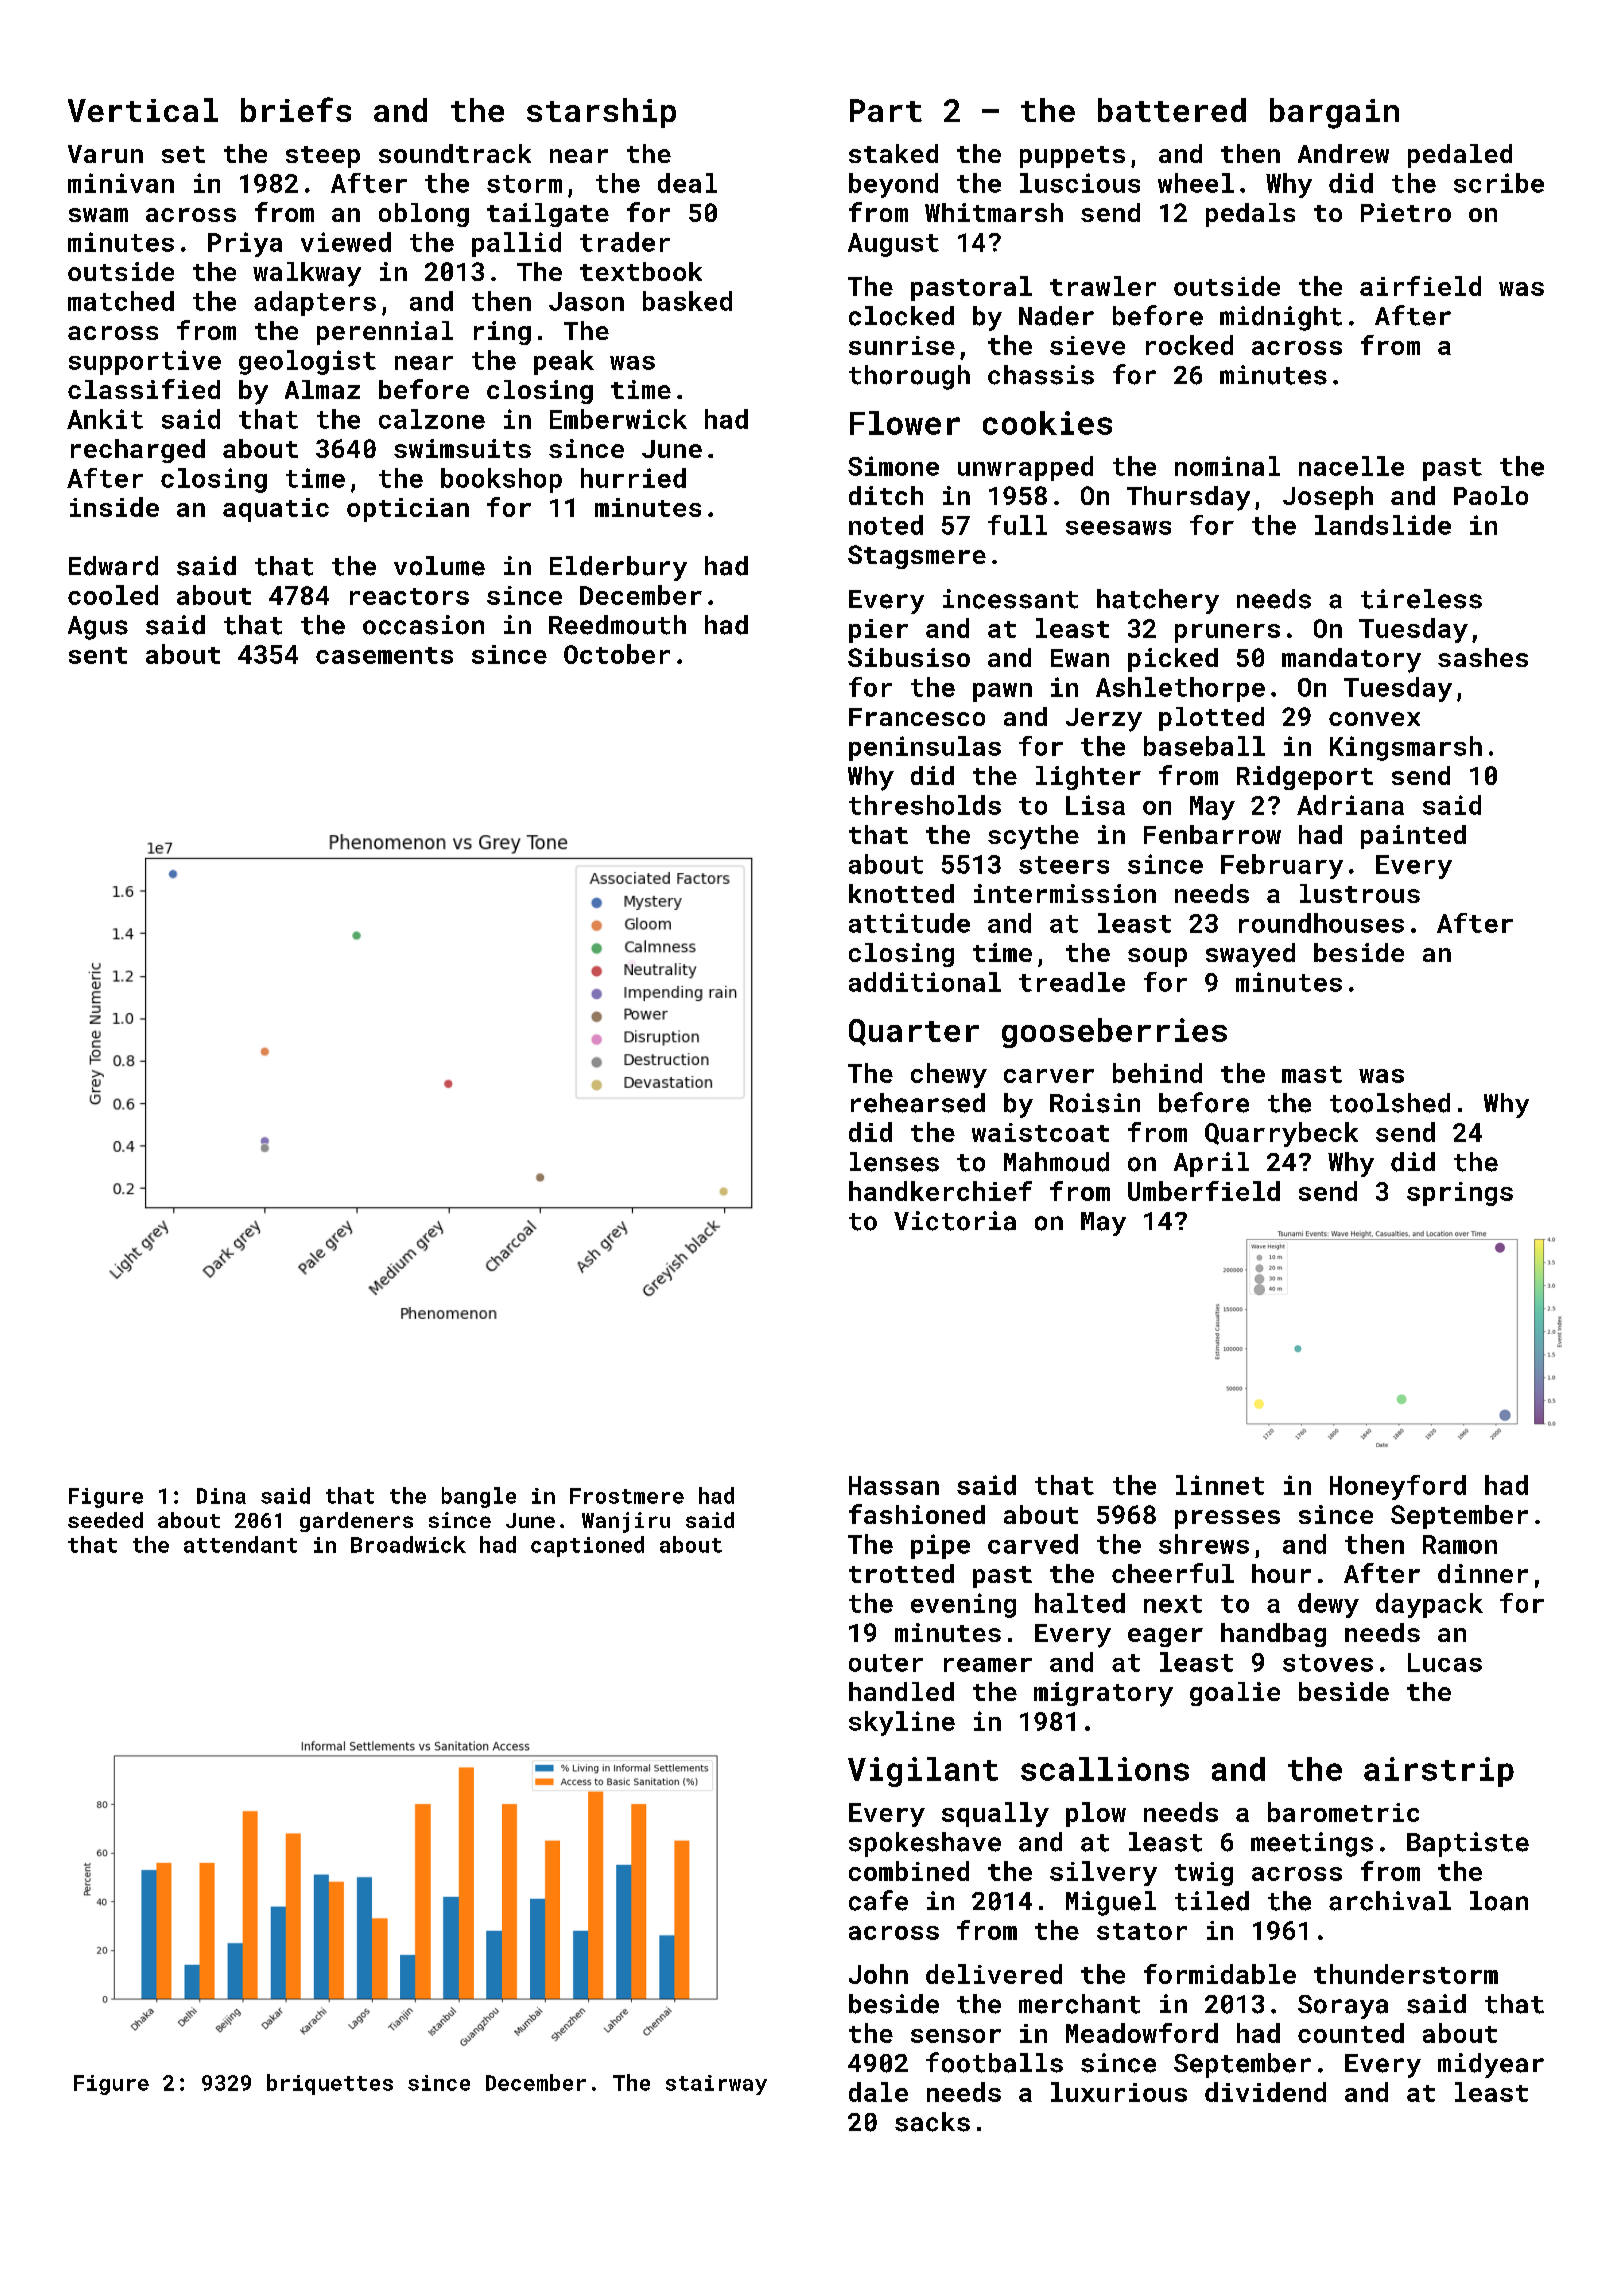 The image size is (1620, 2292). Describe the element at coordinates (1468, 1844) in the screenshot. I see `Baptiste` at that location.
